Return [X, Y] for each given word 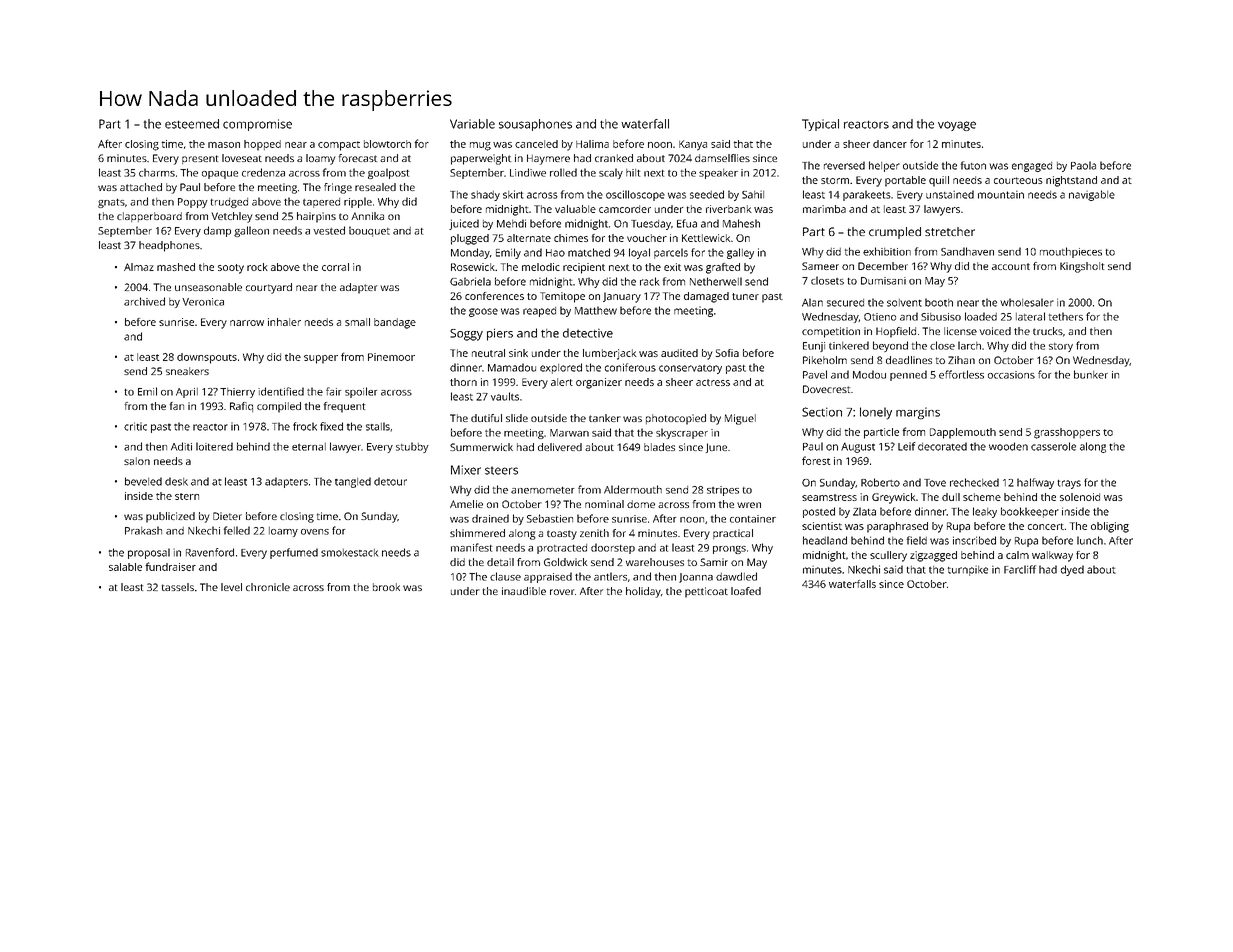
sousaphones [535, 125]
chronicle [268, 587]
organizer [599, 383]
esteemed [192, 124]
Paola [1083, 165]
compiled [279, 407]
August [858, 447]
